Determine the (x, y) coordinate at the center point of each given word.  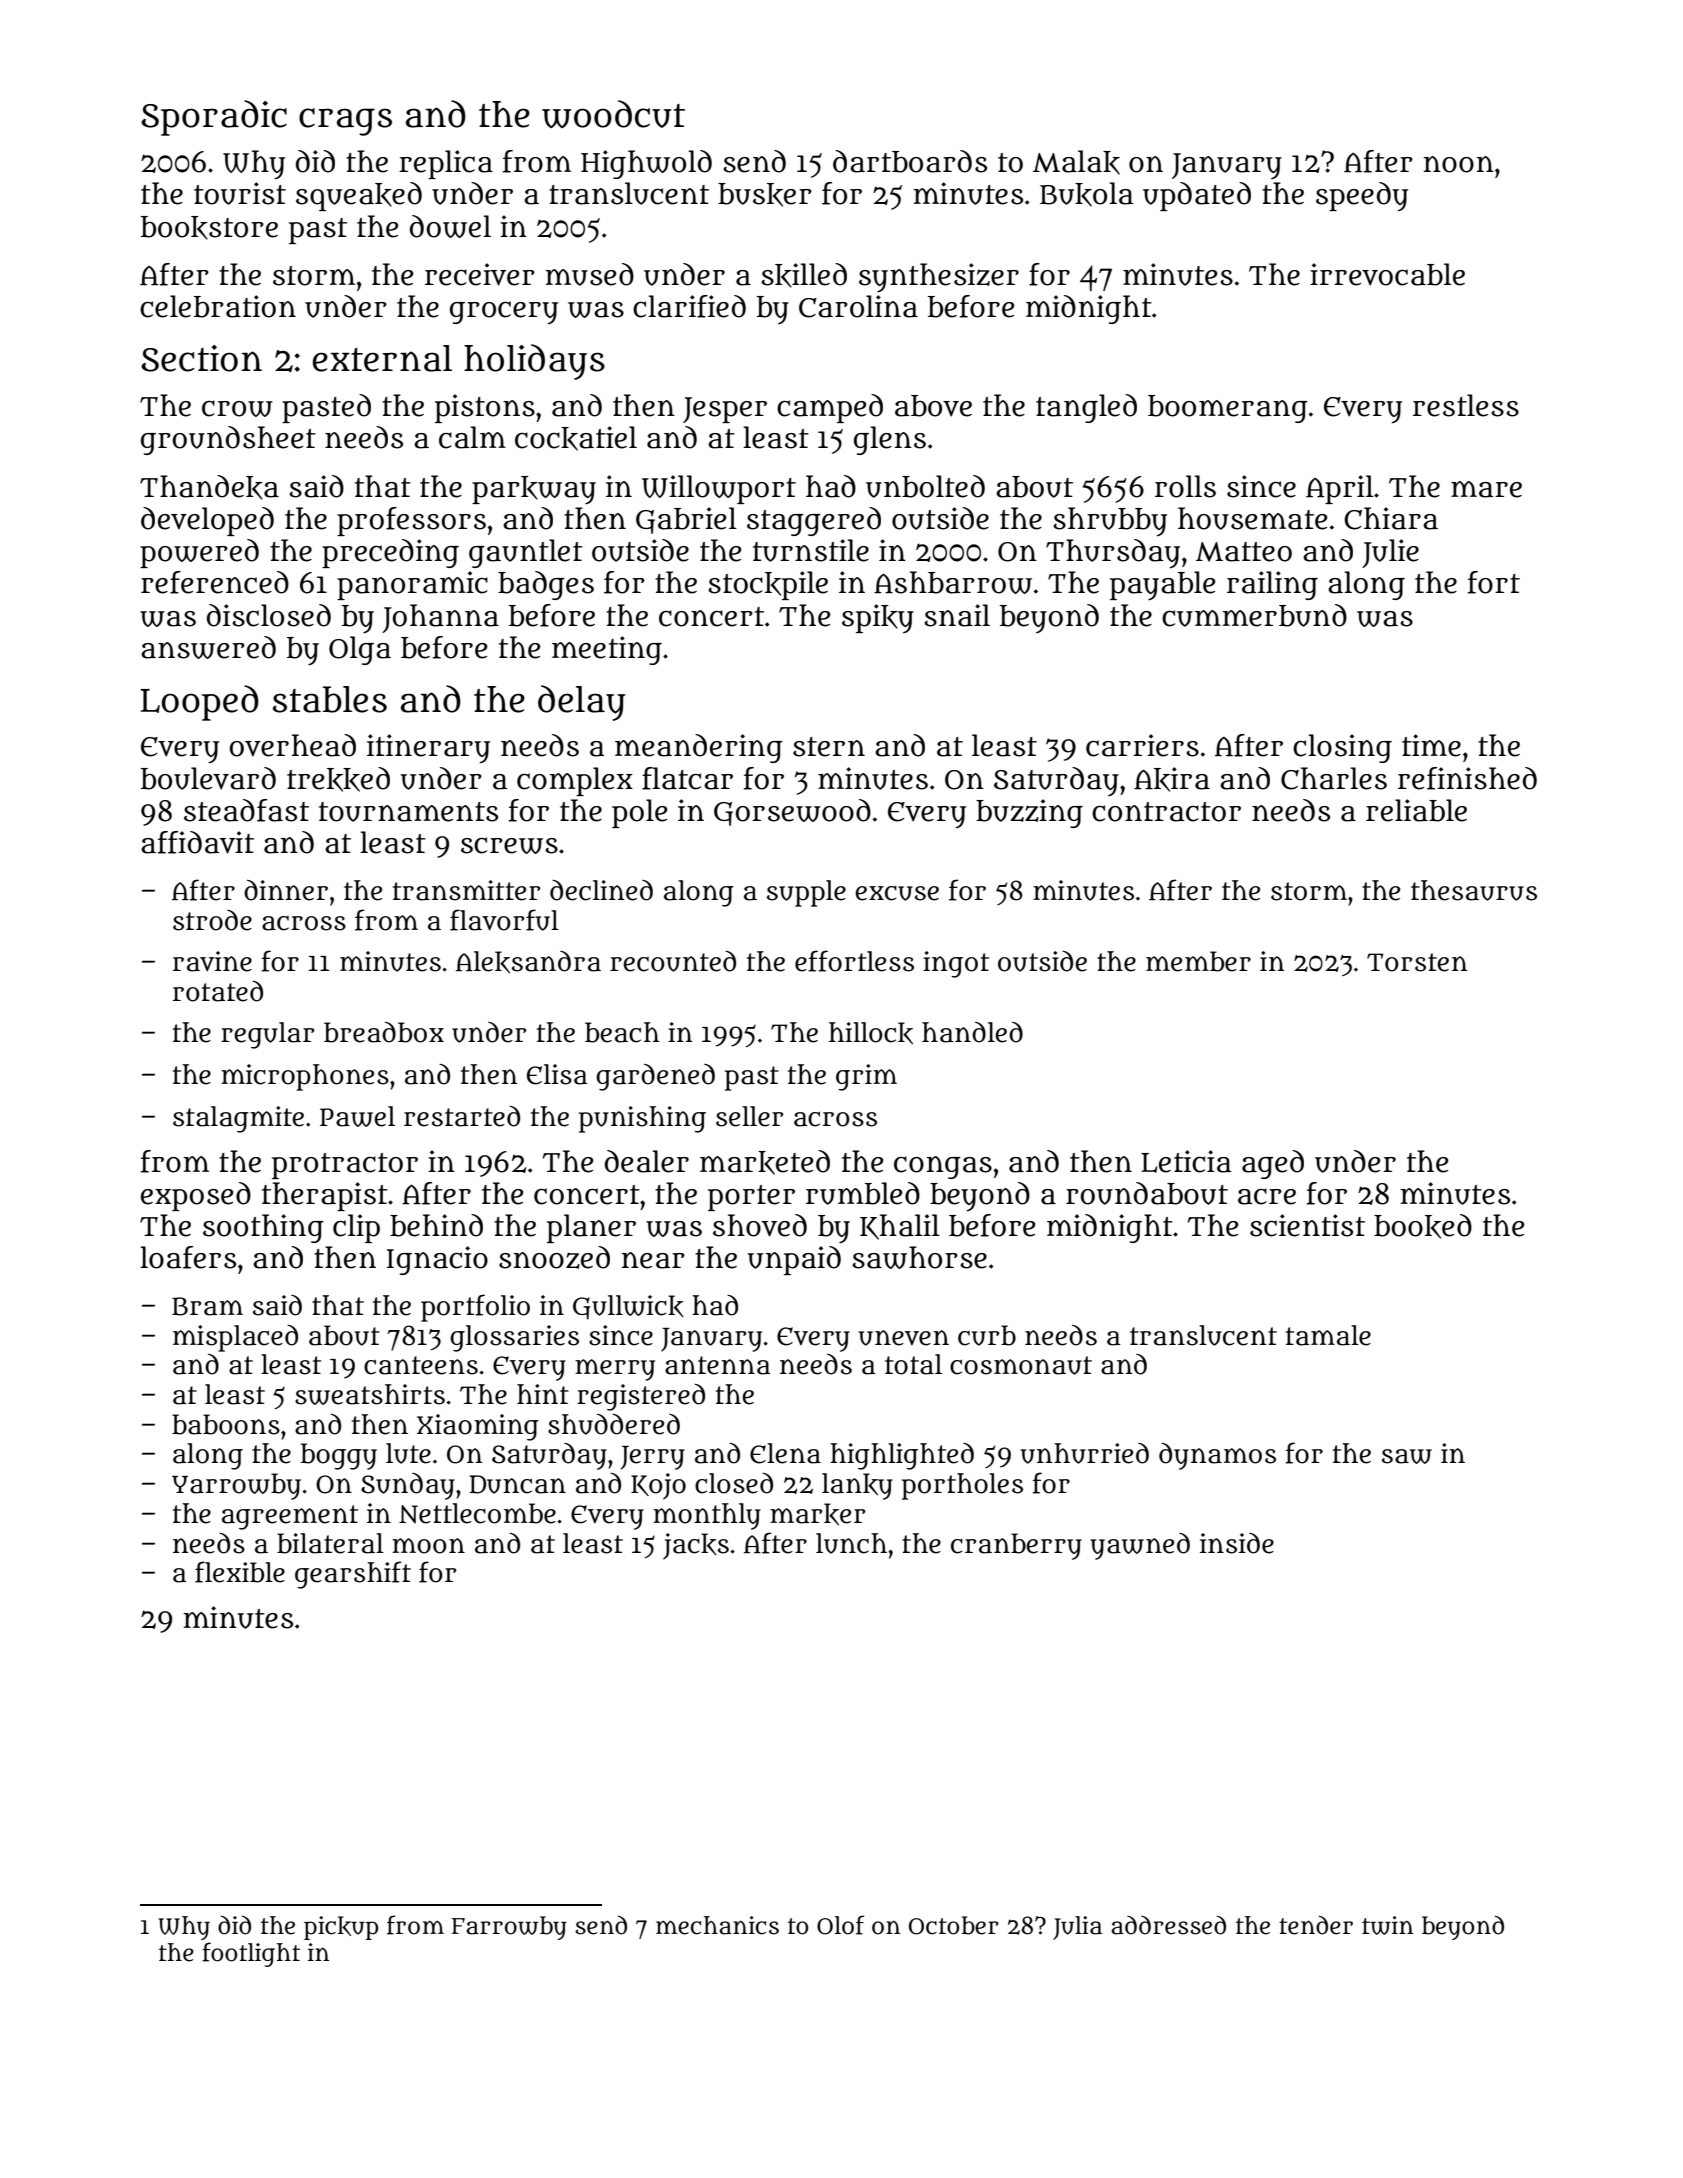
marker (818, 1514)
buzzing (1029, 813)
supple (806, 893)
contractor (1166, 812)
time (1431, 745)
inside (1237, 1543)
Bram (207, 1306)
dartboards (910, 161)
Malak (1076, 162)
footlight (251, 1954)
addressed (1168, 1925)
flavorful (504, 920)
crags (345, 122)
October (954, 1925)
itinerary (428, 749)
